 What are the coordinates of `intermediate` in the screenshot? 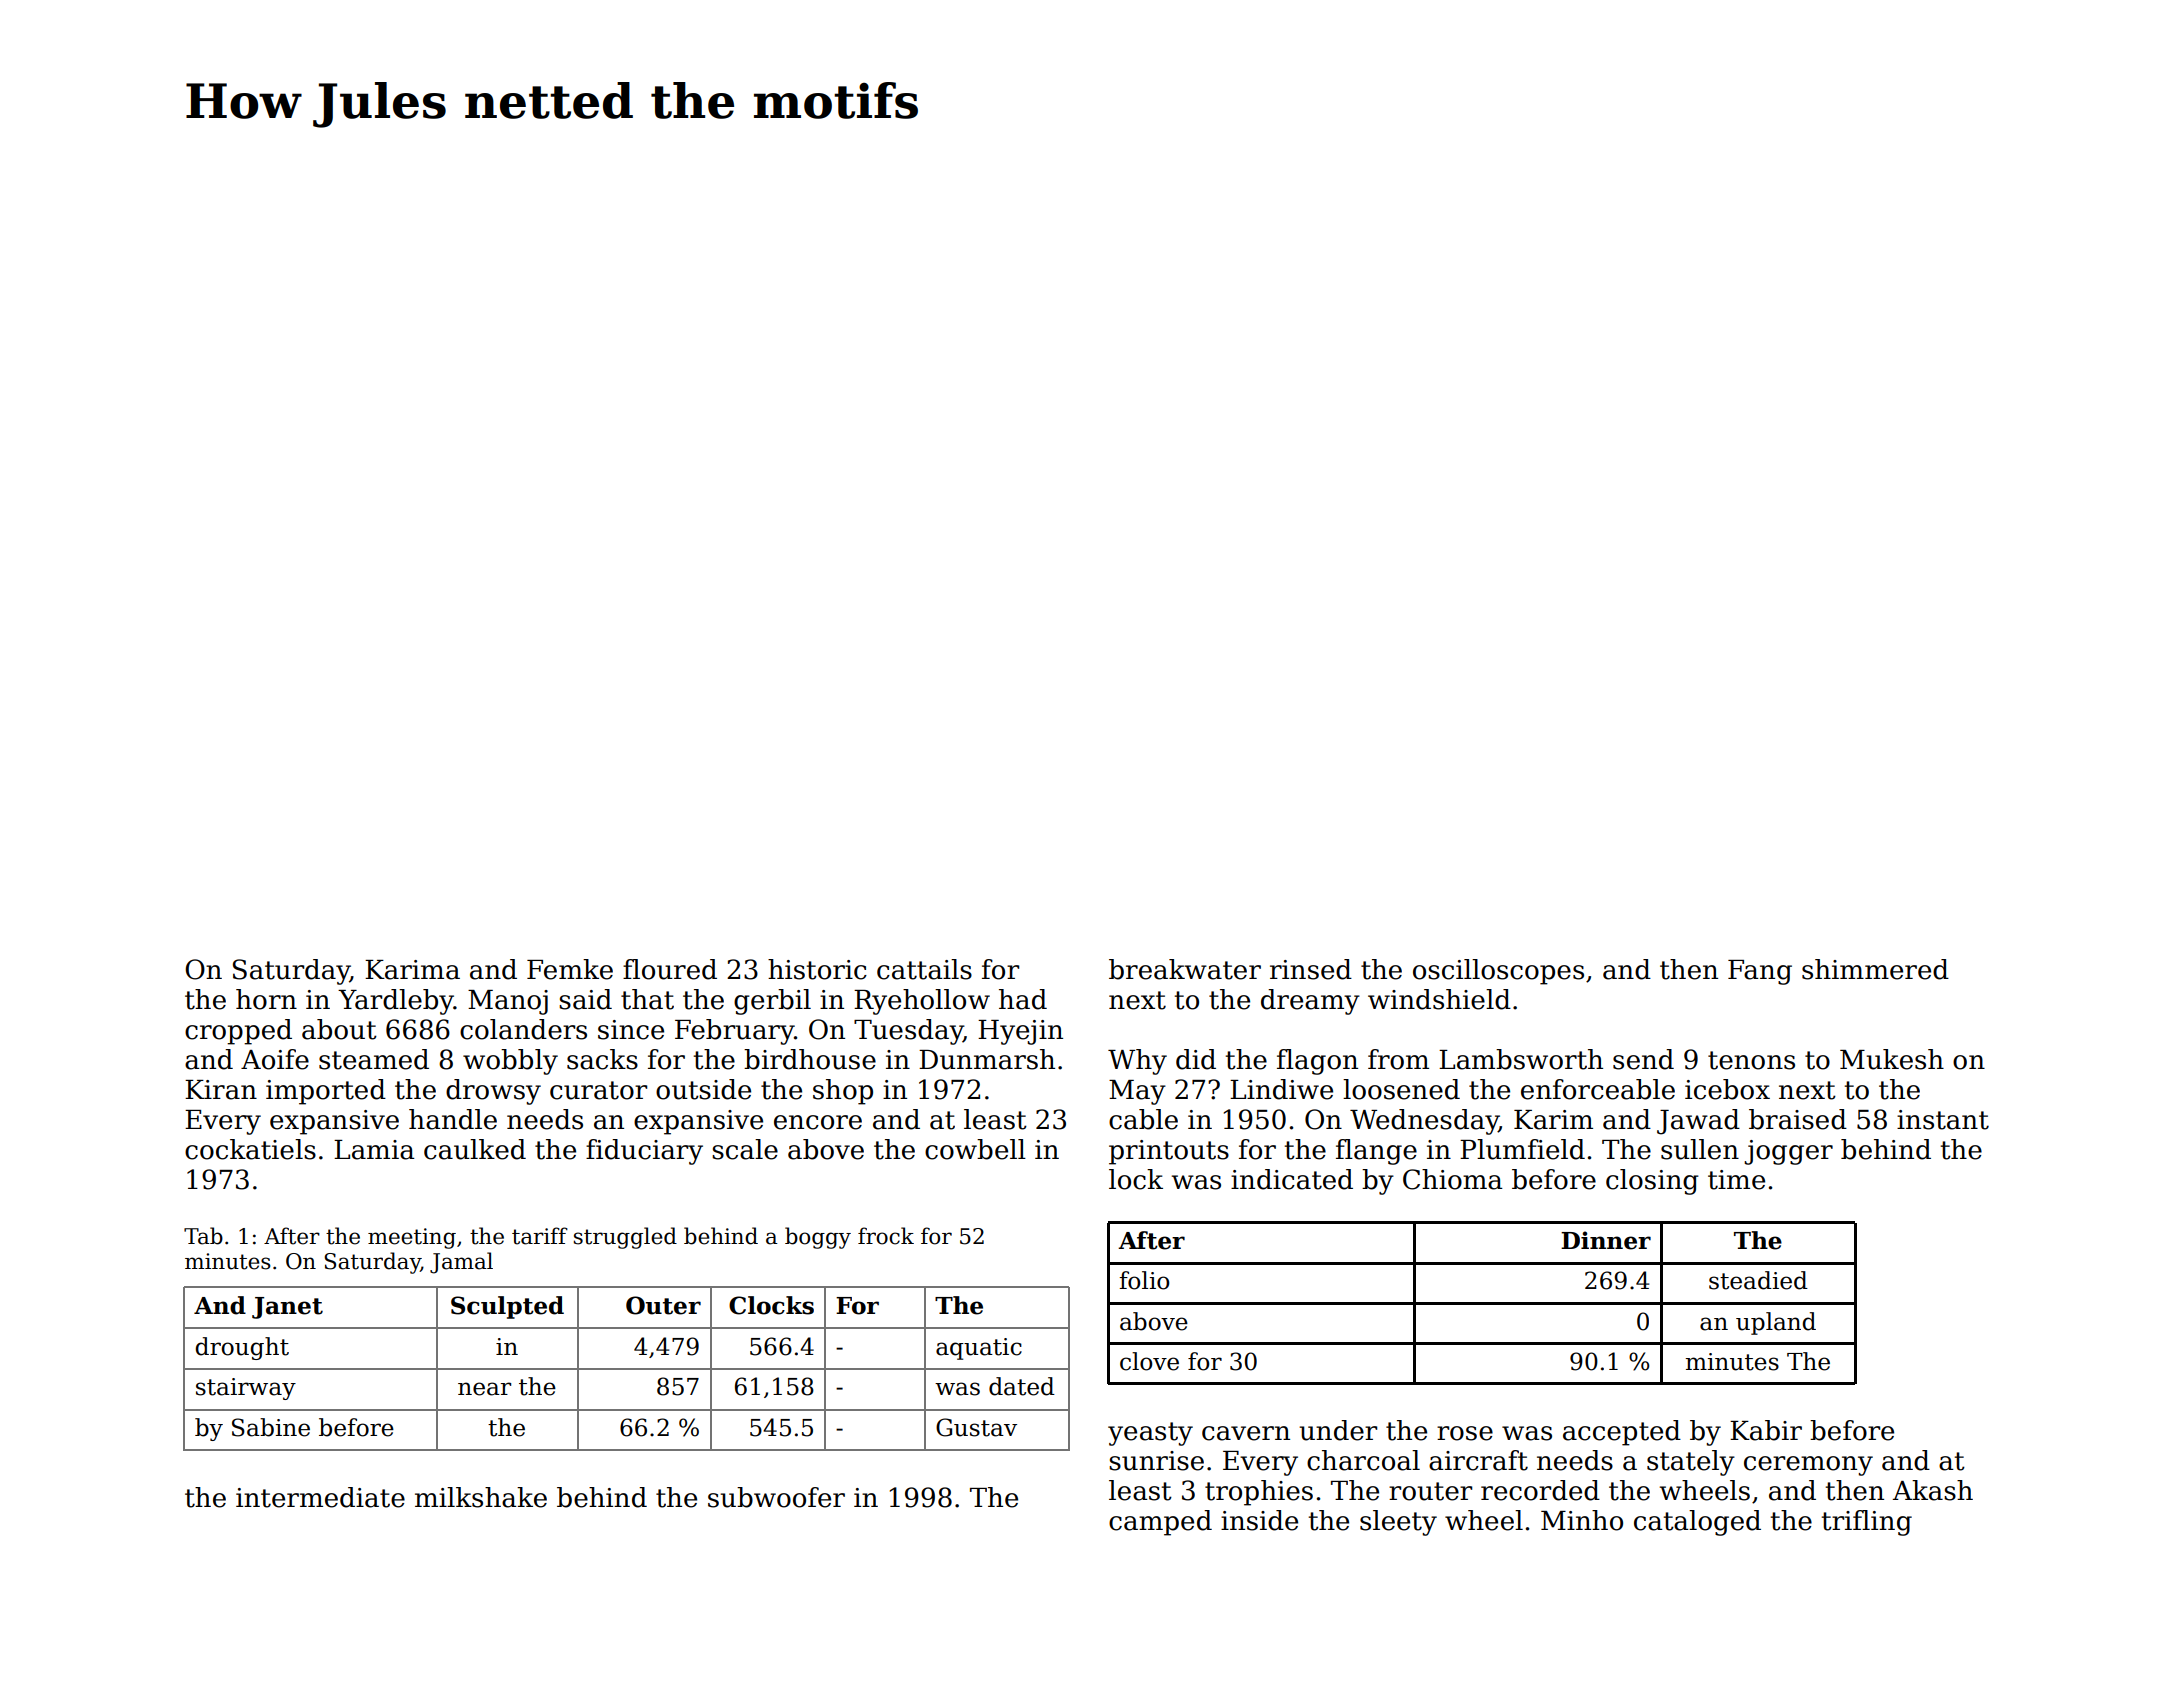 It's located at (320, 1497).
